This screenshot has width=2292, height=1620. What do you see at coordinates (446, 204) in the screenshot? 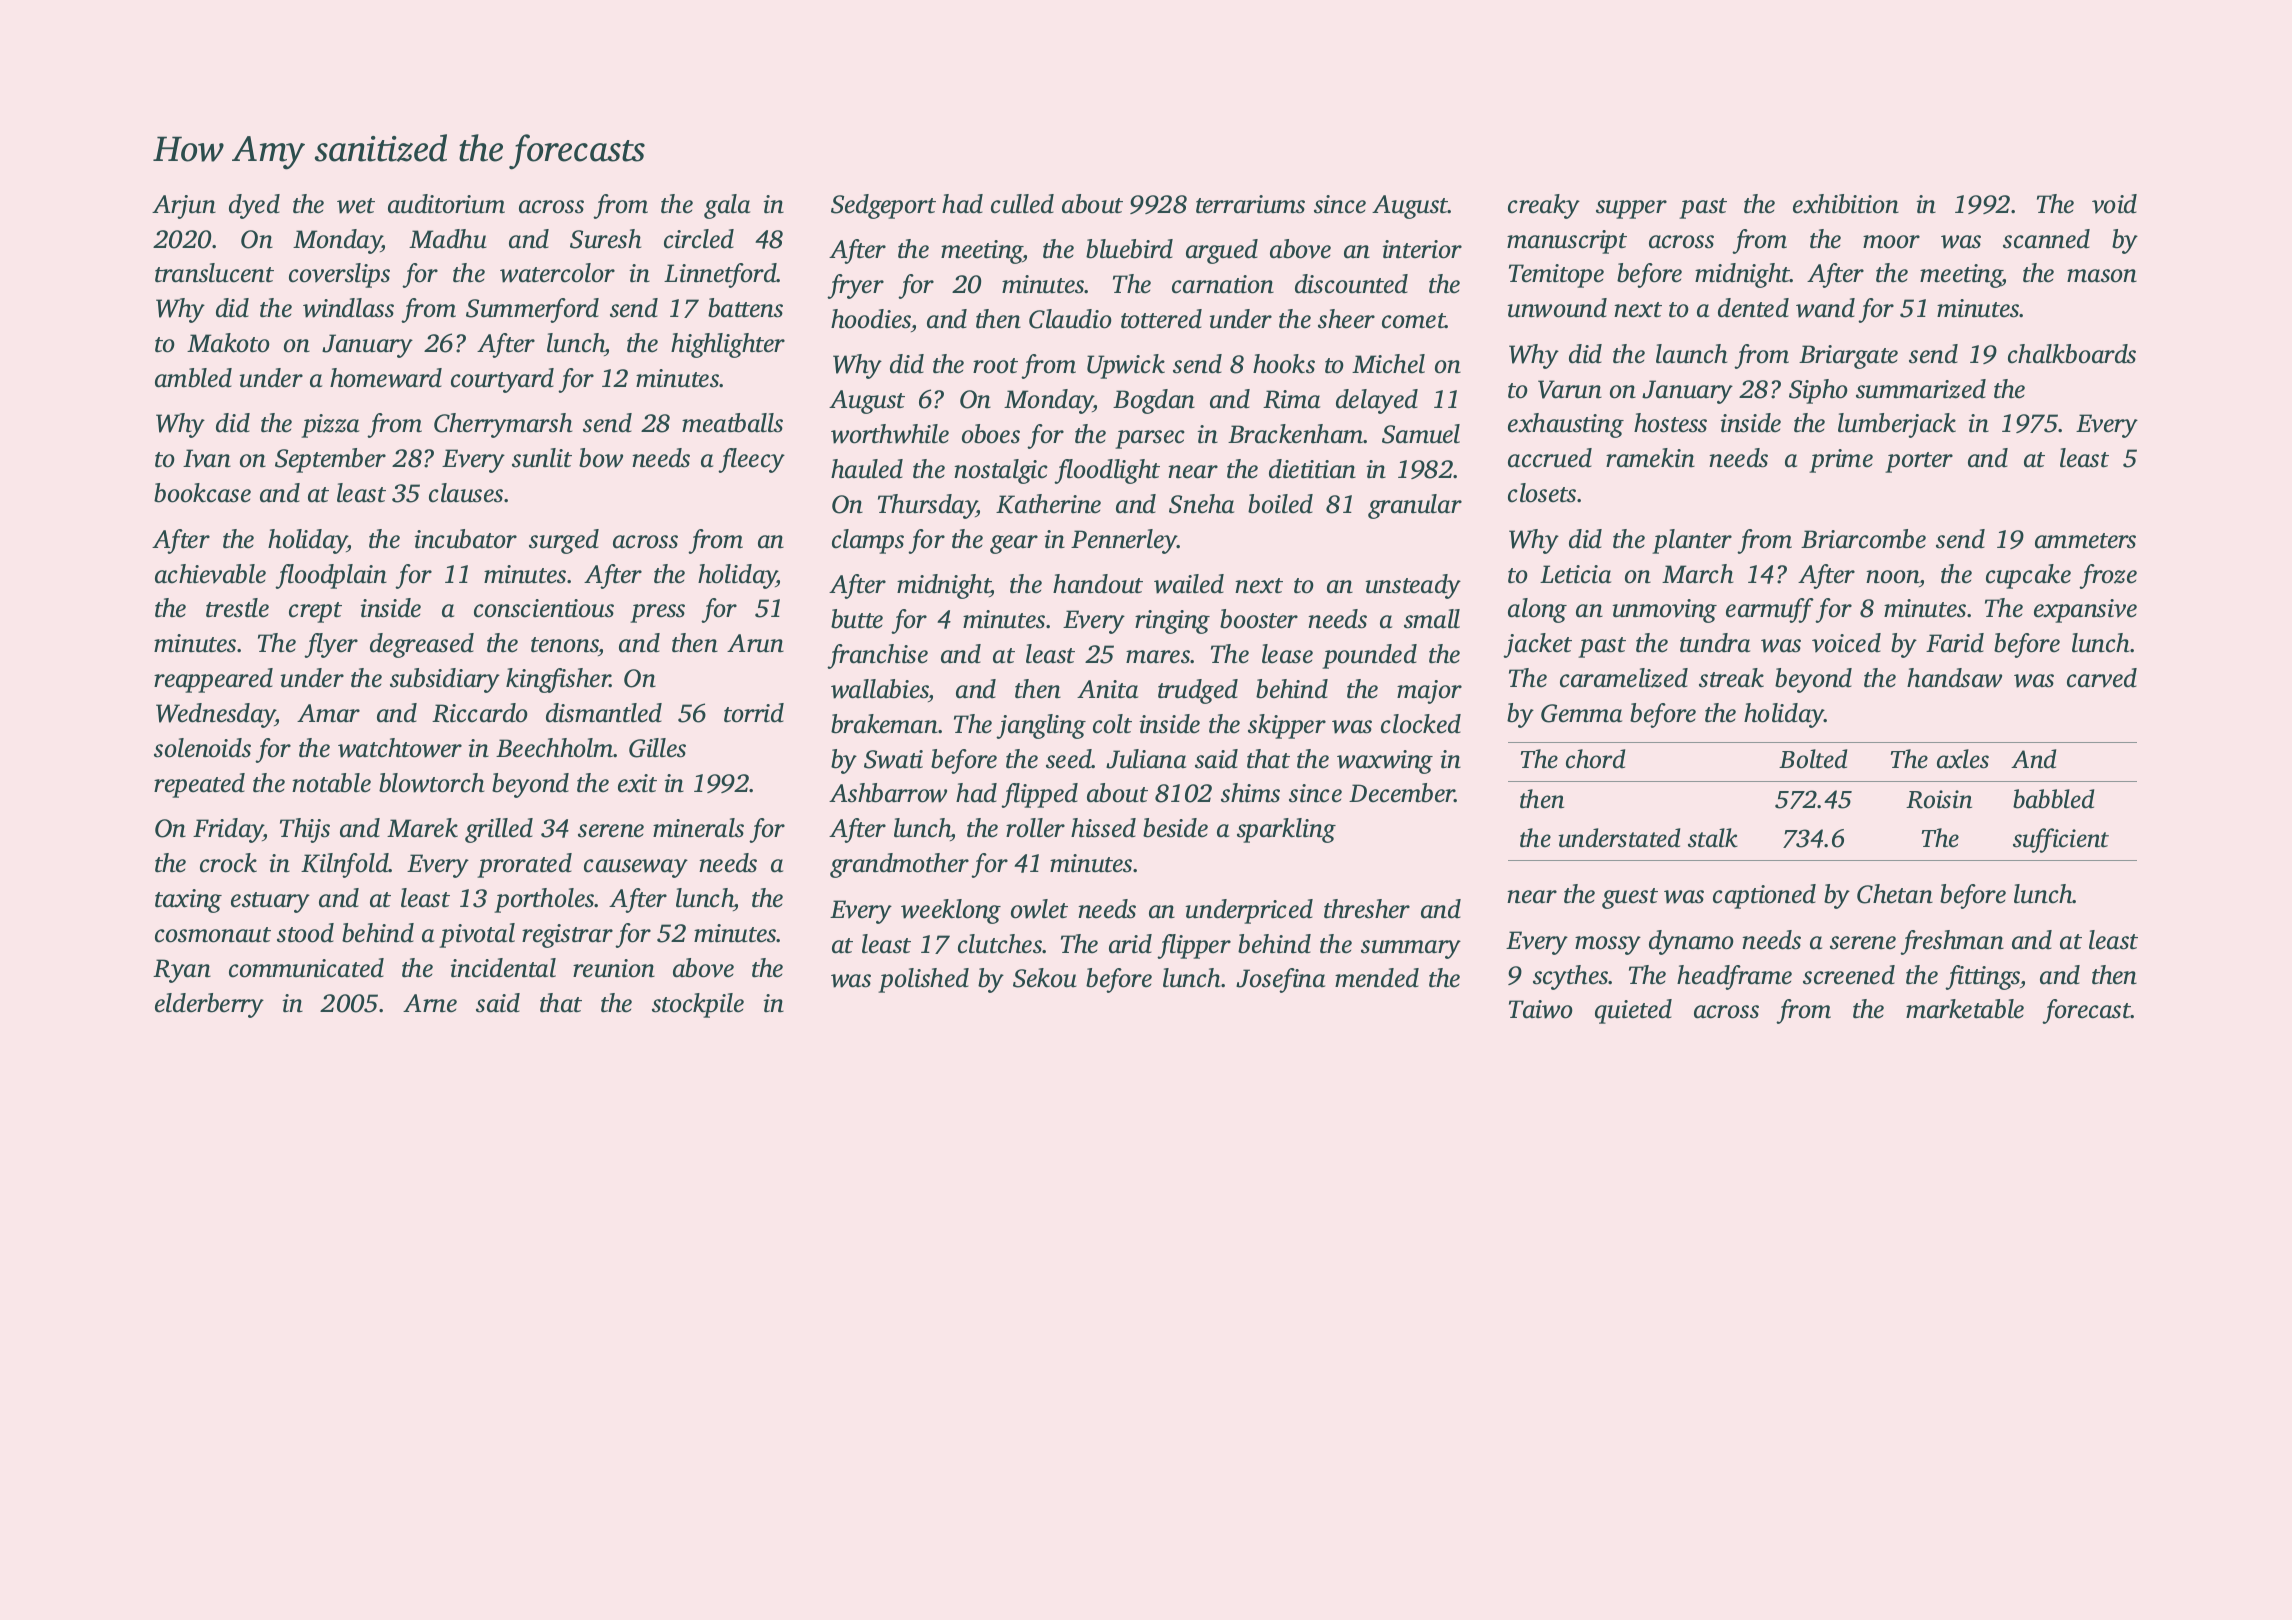
I see `auditorium` at bounding box center [446, 204].
